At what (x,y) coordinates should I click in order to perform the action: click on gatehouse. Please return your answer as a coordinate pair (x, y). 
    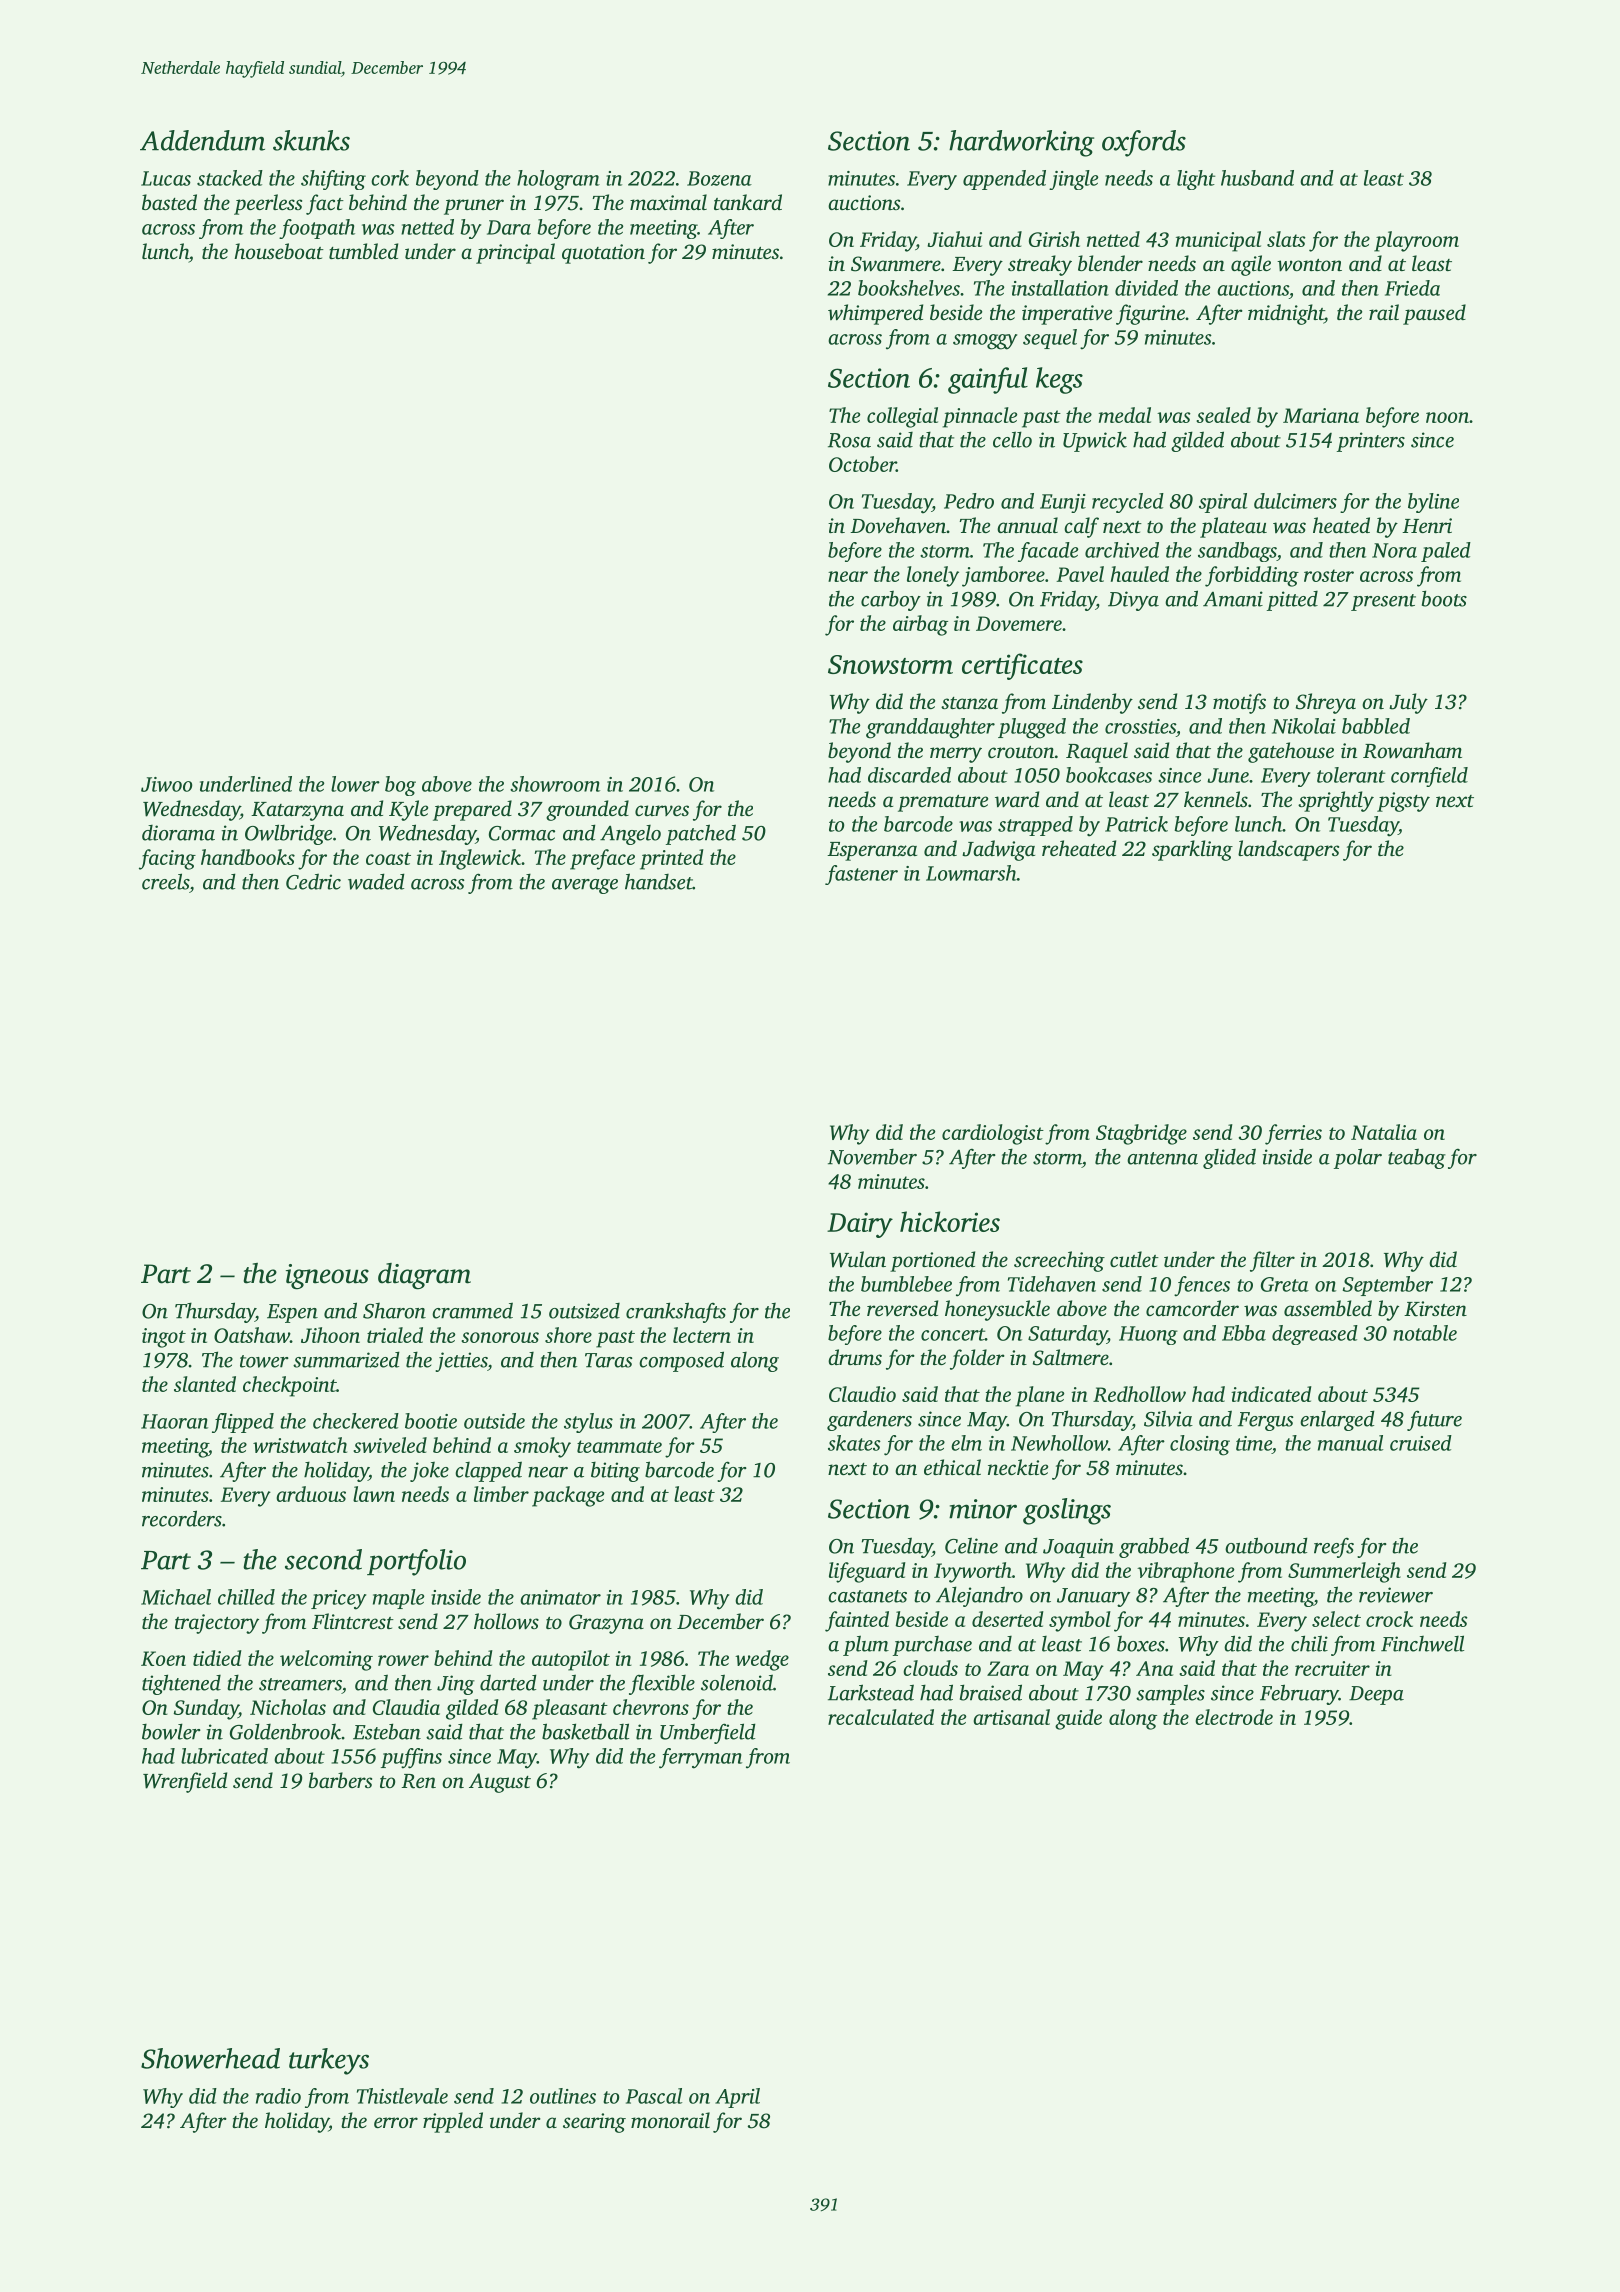
    Looking at the image, I should click on (1291, 752).
